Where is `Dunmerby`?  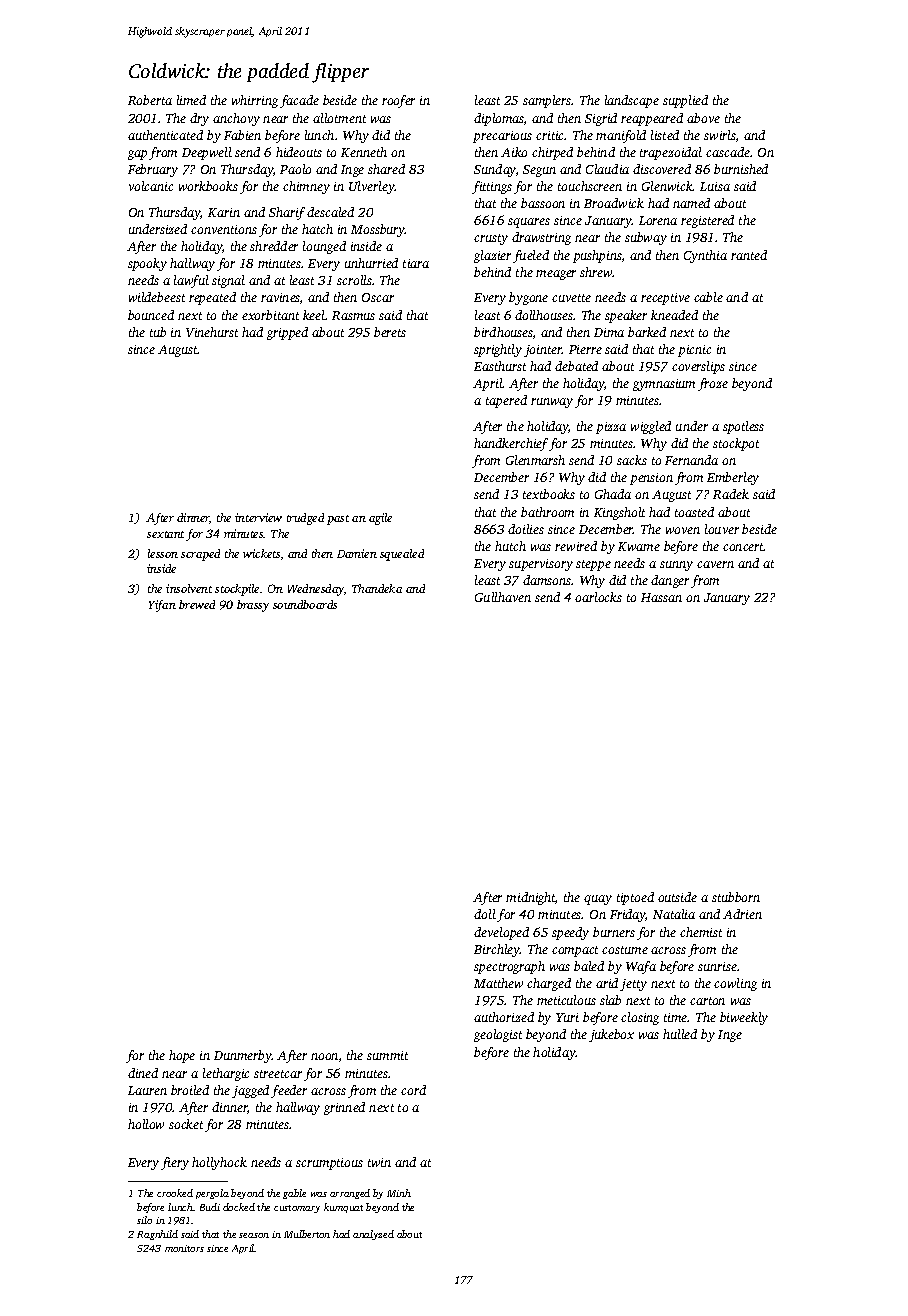
Dunmerby is located at coordinates (243, 1056).
